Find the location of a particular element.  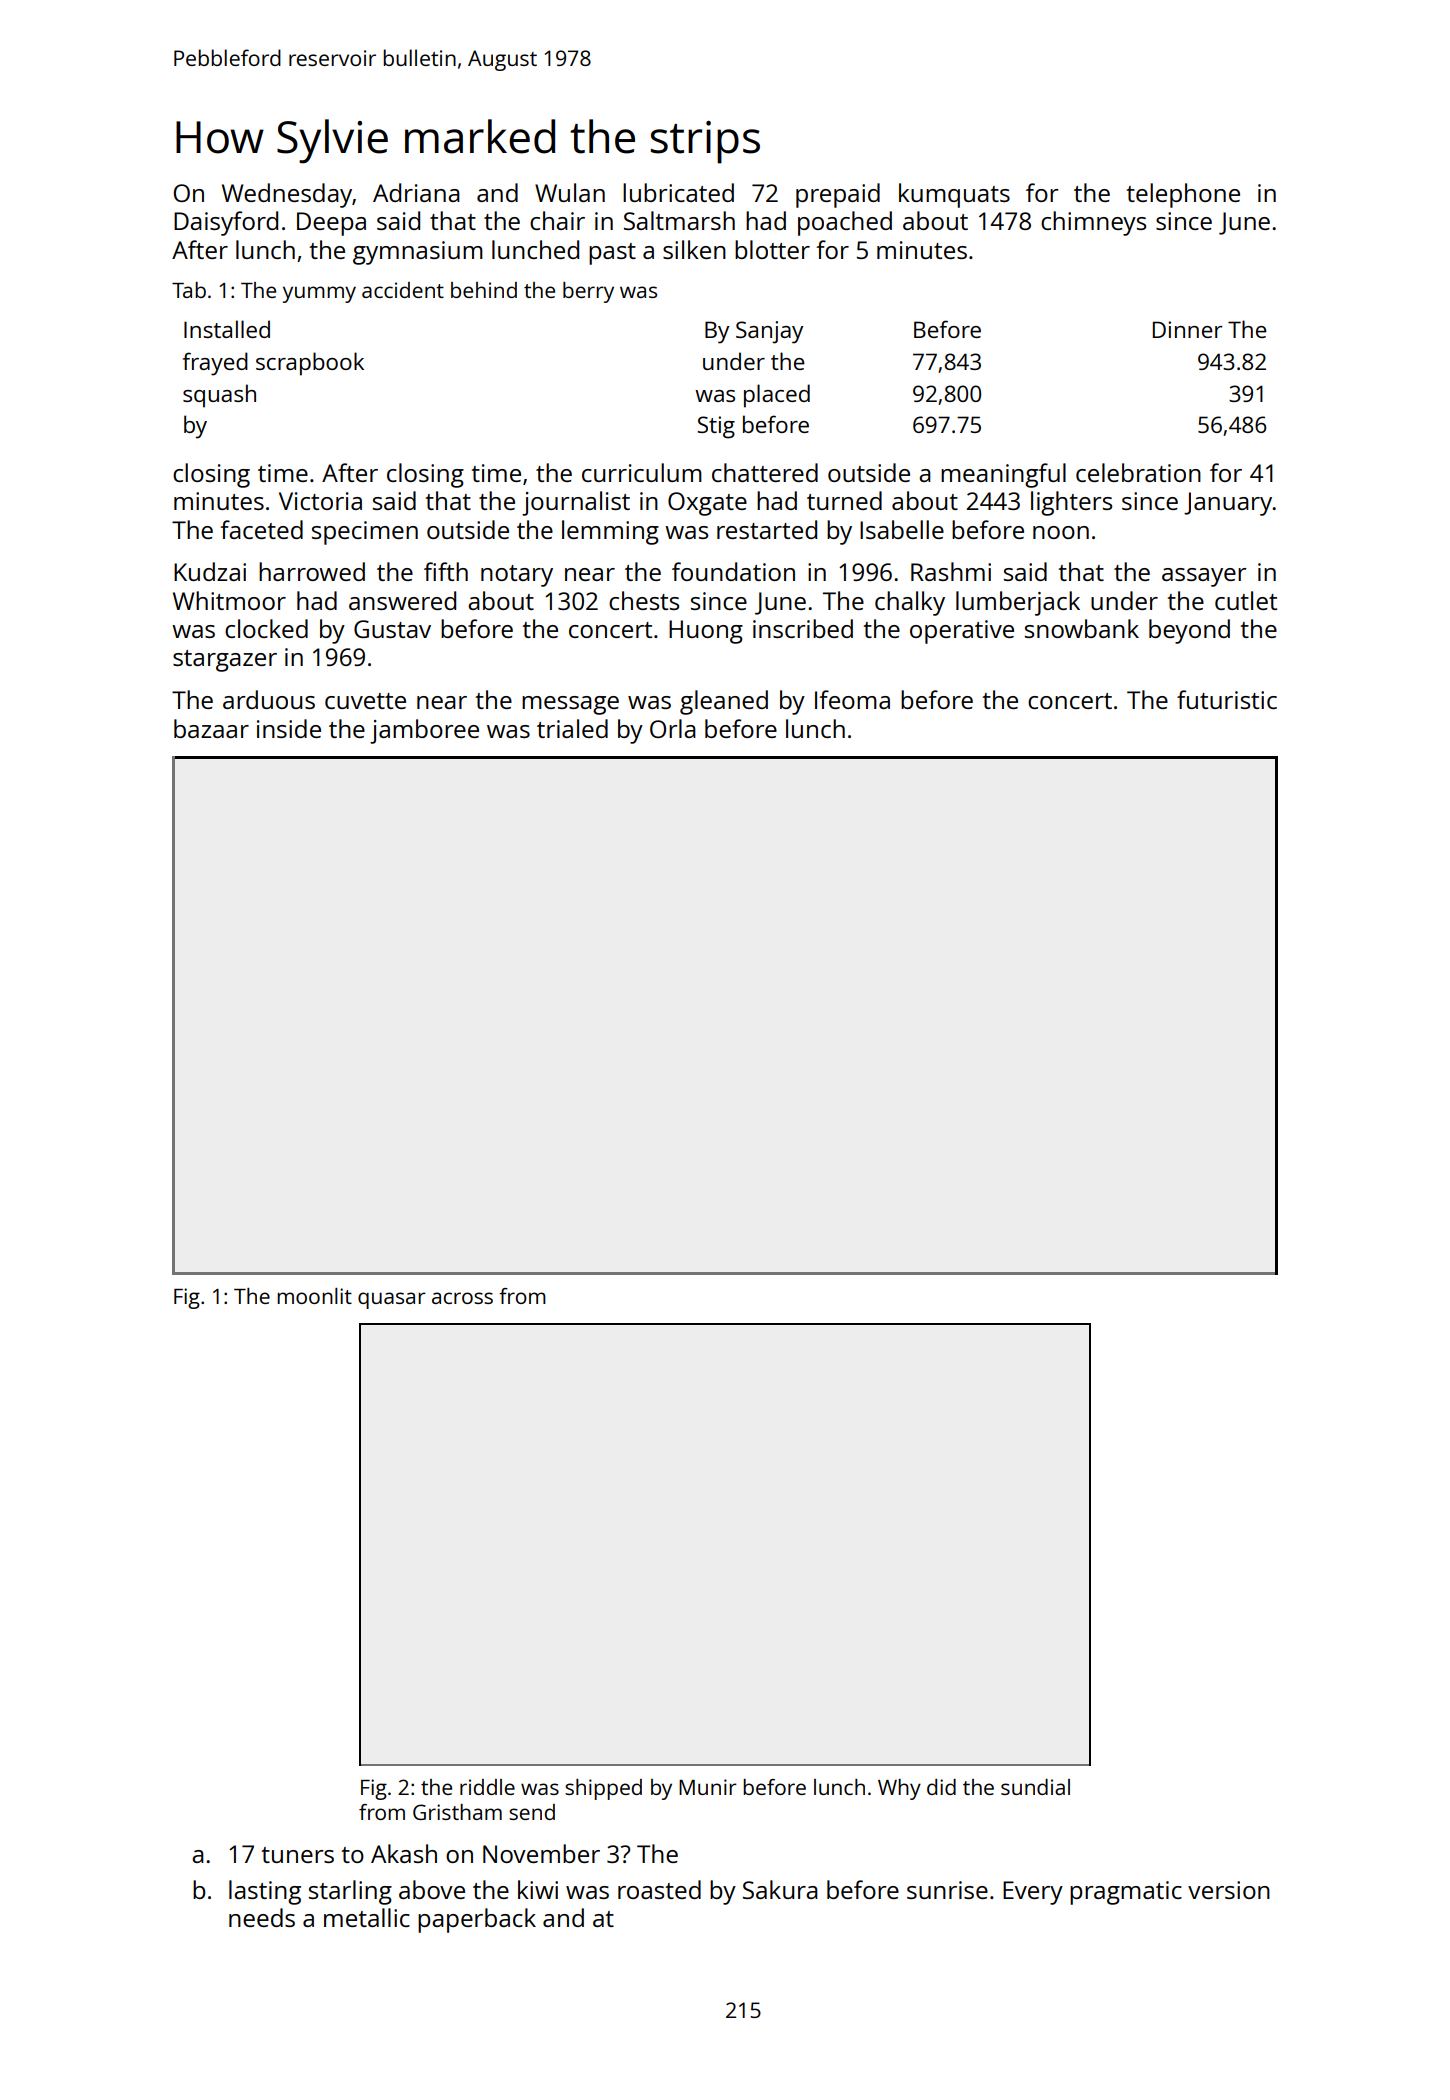

yummy is located at coordinates (319, 294).
